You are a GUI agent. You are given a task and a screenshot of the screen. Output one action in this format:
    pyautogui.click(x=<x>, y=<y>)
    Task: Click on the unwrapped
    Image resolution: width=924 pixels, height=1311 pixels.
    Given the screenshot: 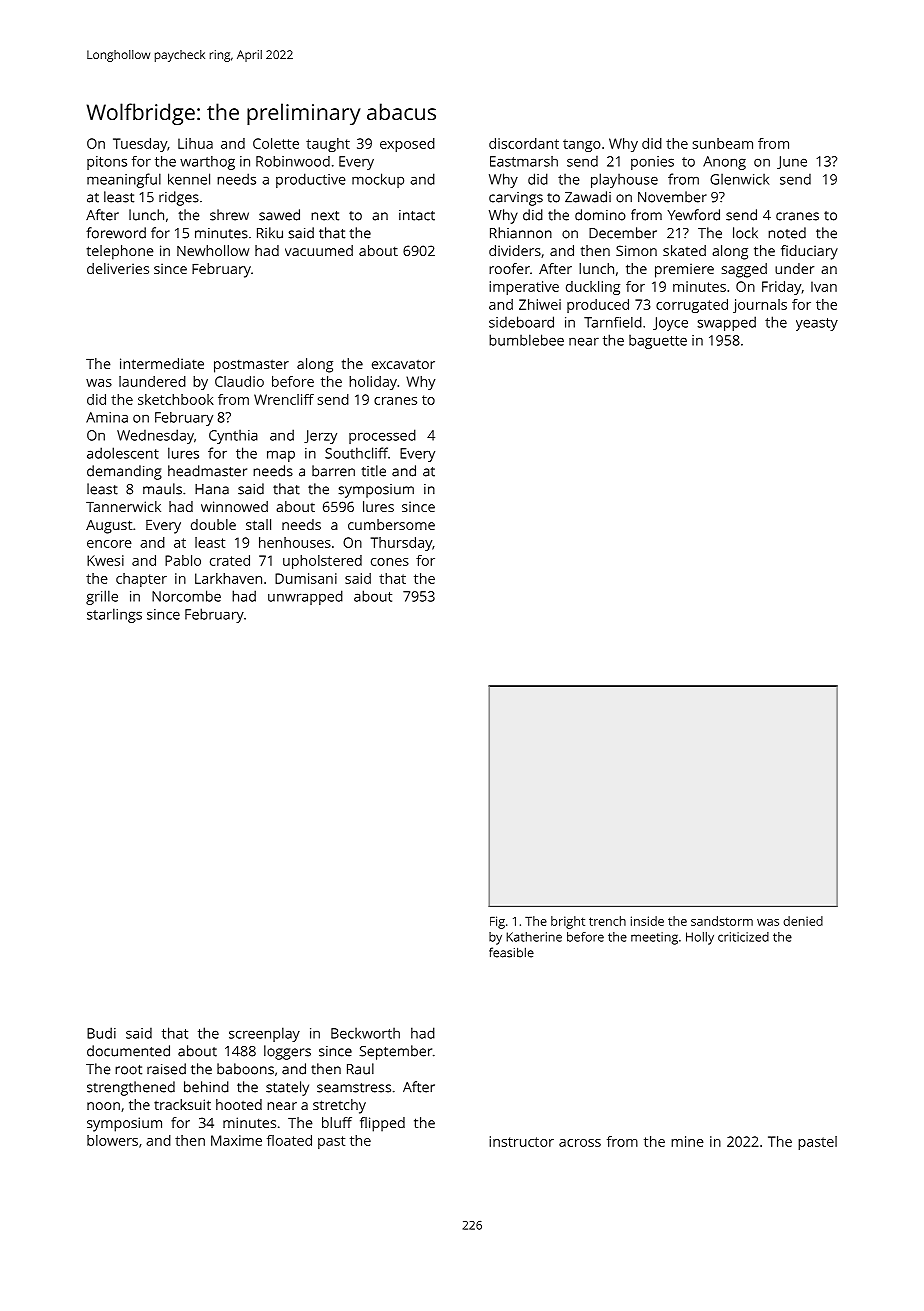 What is the action you would take?
    pyautogui.click(x=305, y=597)
